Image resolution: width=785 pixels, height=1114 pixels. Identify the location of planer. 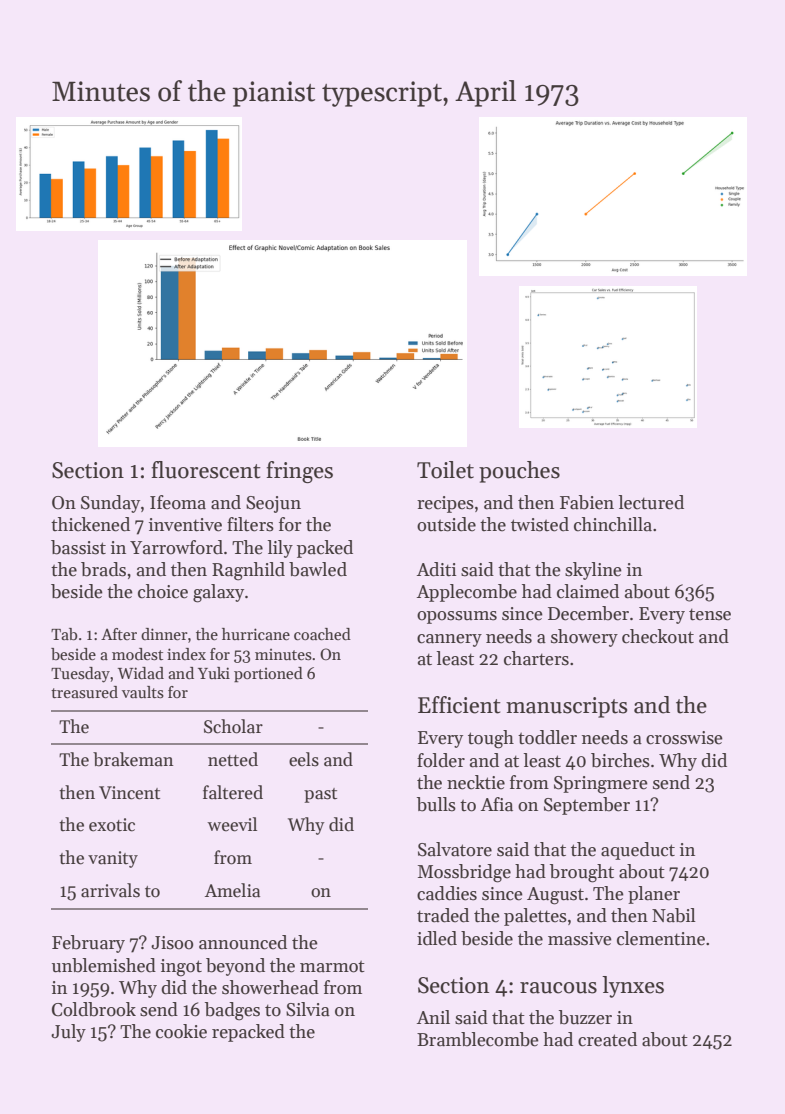
(654, 895).
